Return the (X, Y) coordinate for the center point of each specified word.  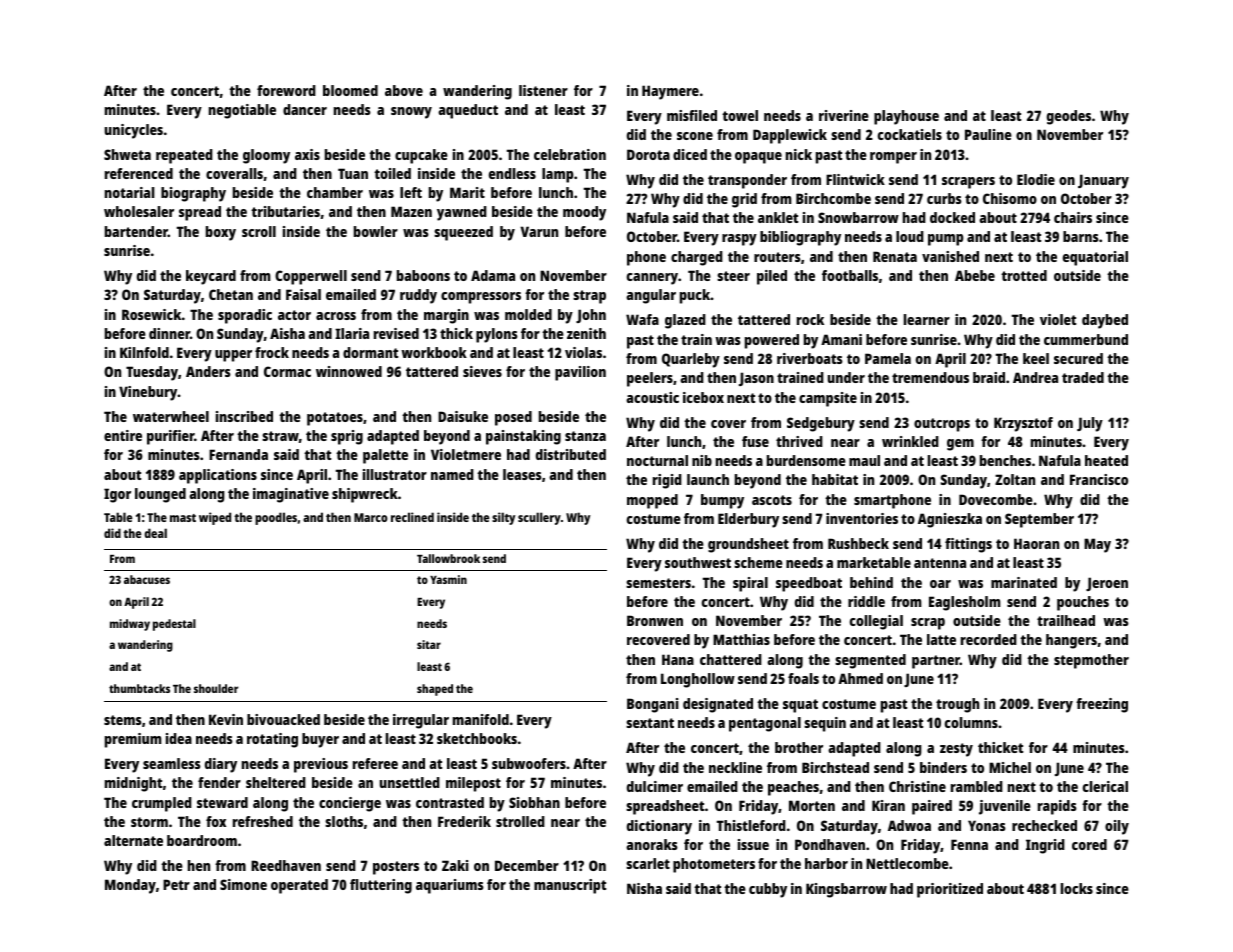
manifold (481, 719)
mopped (652, 501)
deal (155, 533)
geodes (1069, 117)
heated (1106, 460)
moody (584, 213)
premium (133, 740)
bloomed (350, 90)
